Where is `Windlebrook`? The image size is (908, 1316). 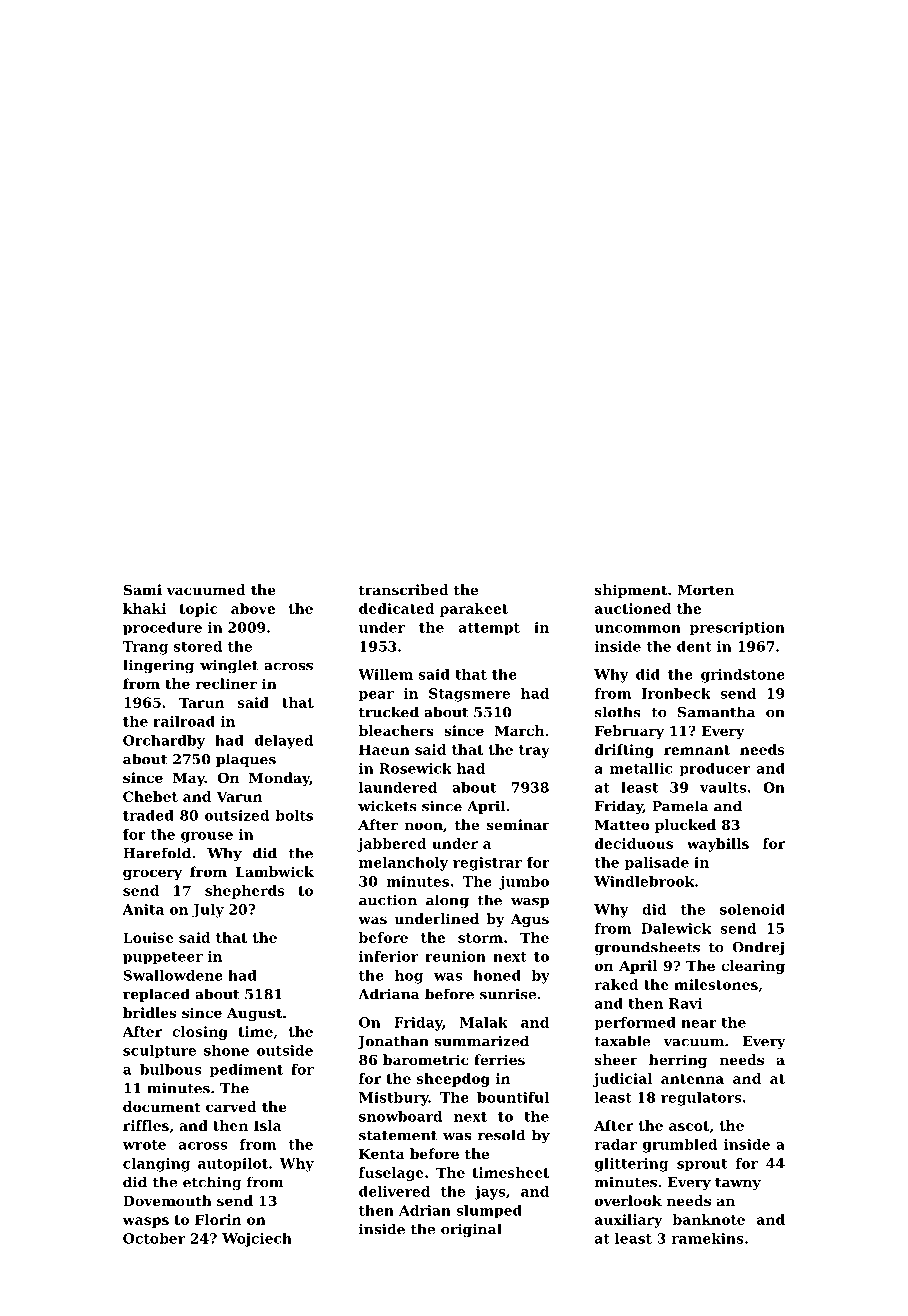
Windlebrook is located at coordinates (644, 881).
